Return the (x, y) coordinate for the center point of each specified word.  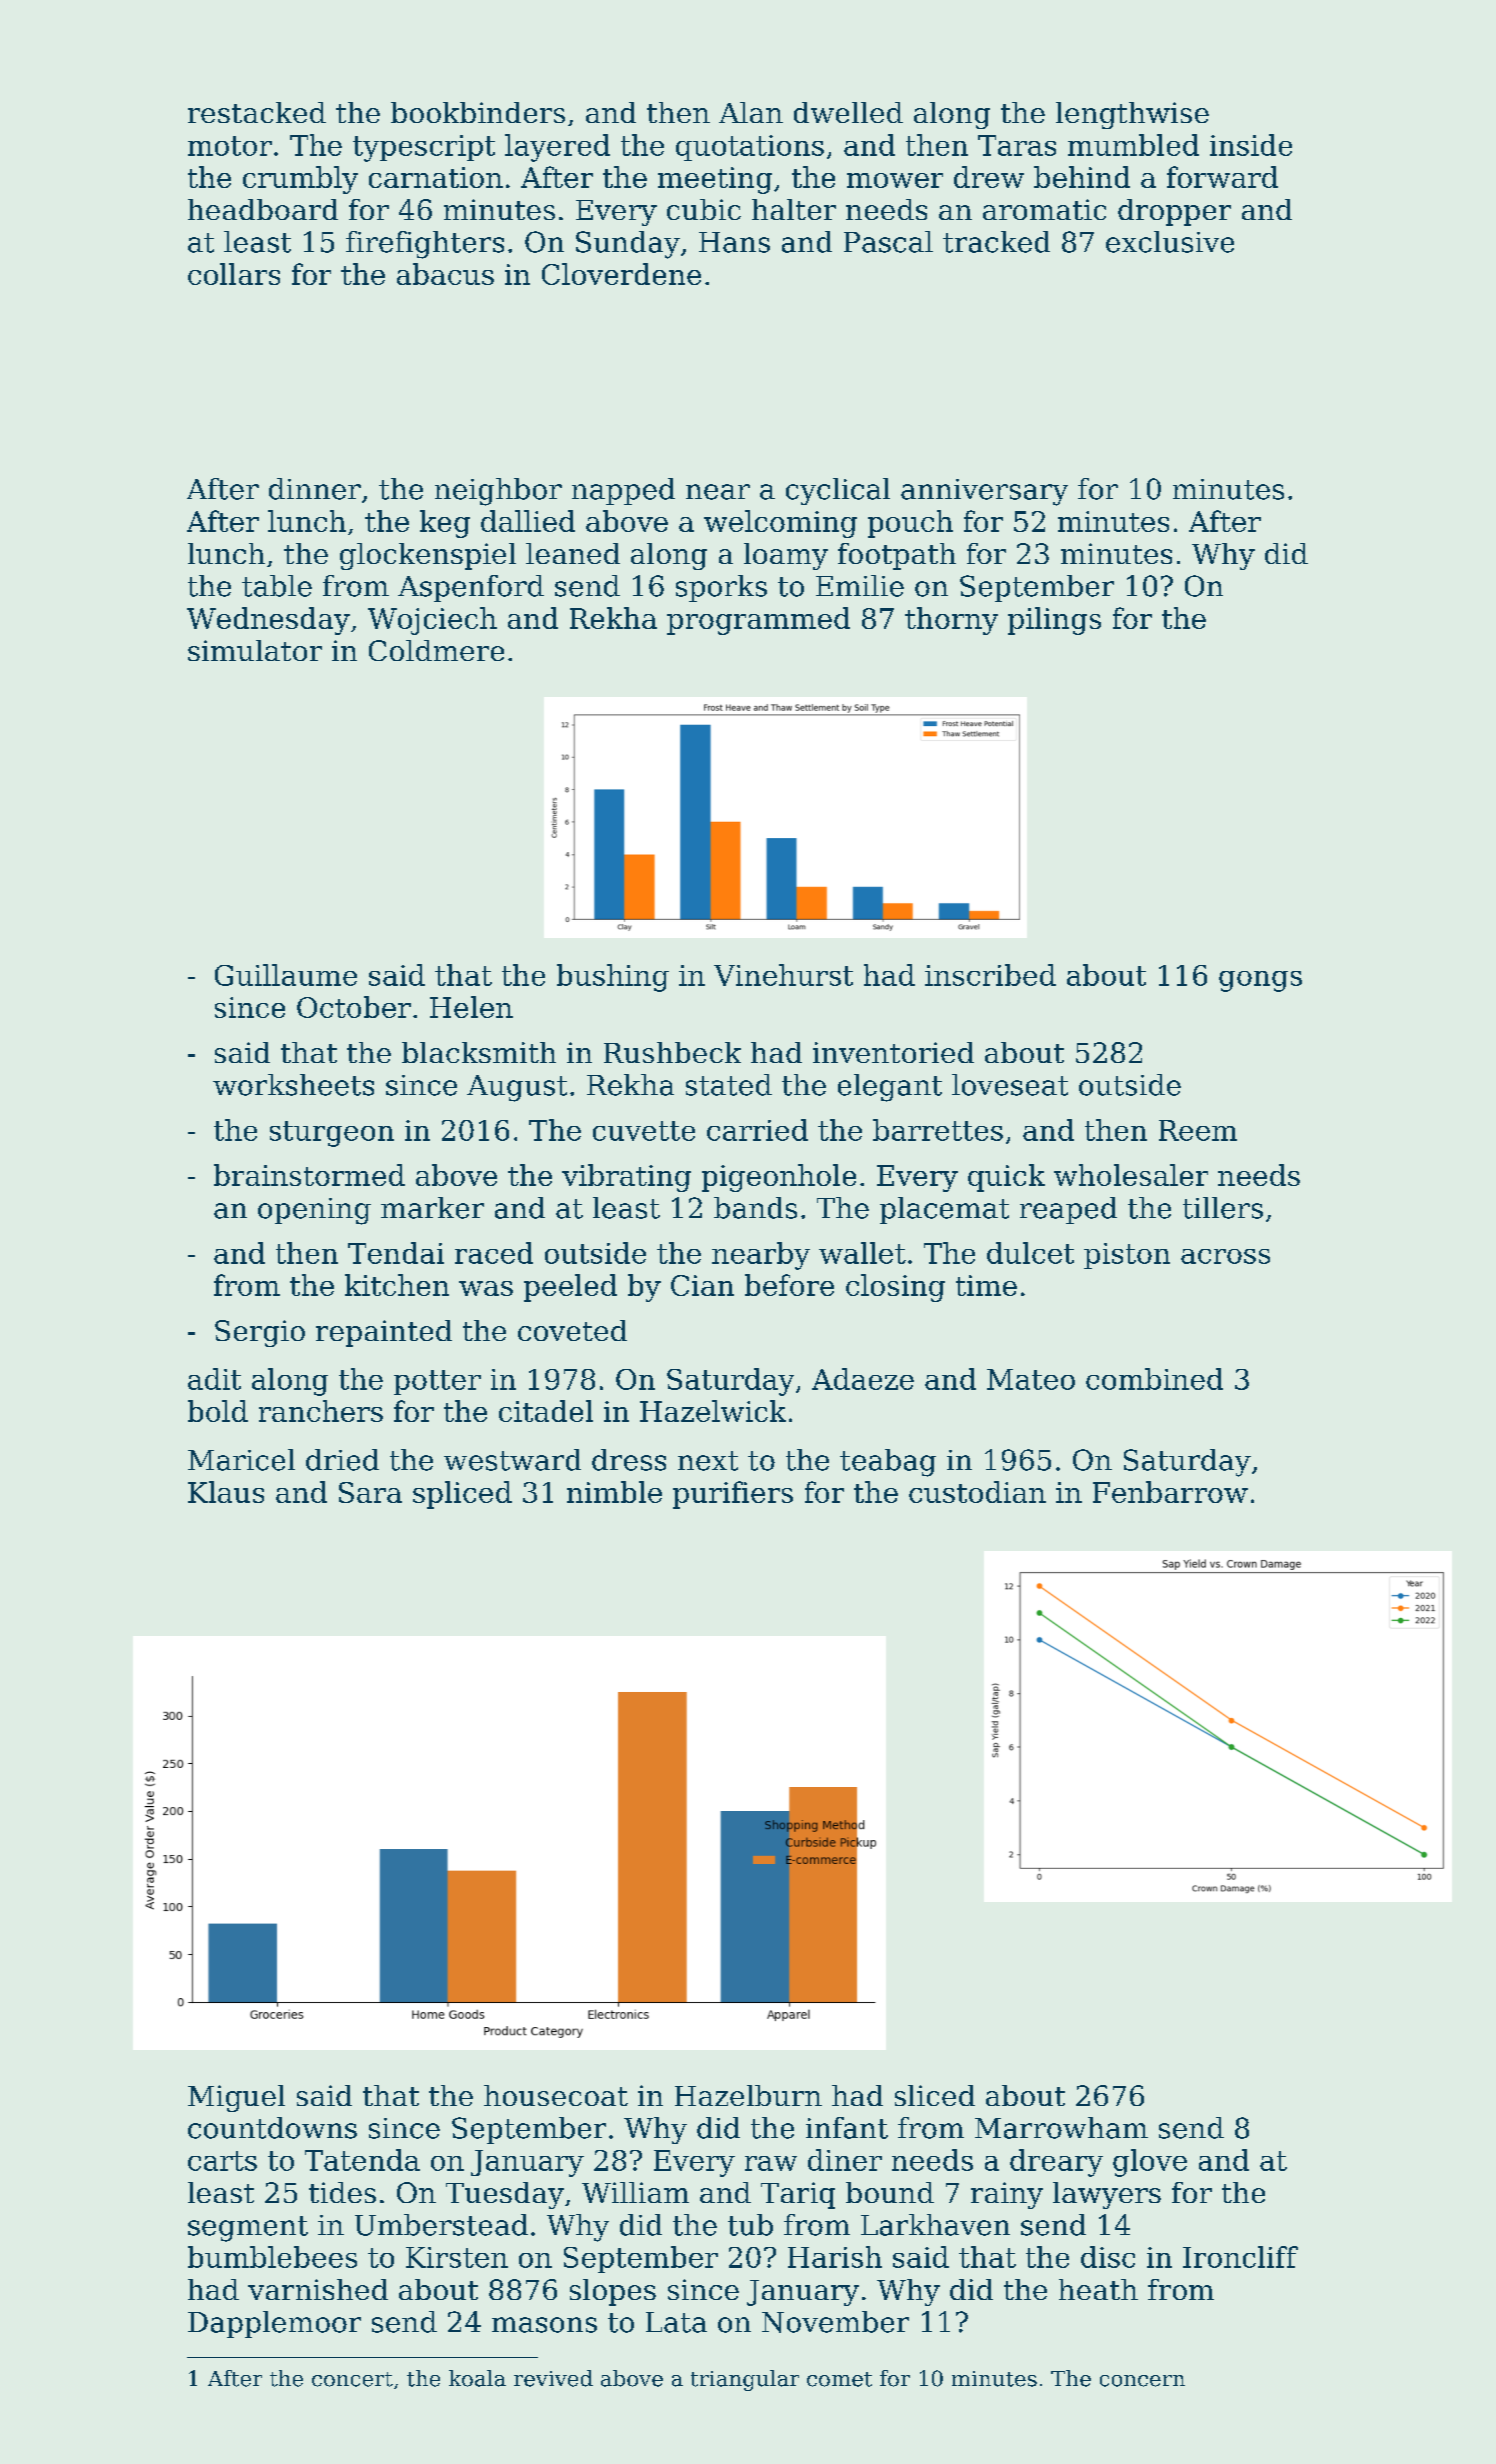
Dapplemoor (274, 2324)
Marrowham (1061, 2128)
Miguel (236, 2098)
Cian (702, 1285)
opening (314, 1211)
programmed (758, 621)
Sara (370, 1492)
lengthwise (1132, 115)
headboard (263, 209)
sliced (935, 2095)
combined (1154, 1379)
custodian (977, 1492)
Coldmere (436, 650)
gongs (1260, 981)
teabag (888, 1463)
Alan (751, 112)
